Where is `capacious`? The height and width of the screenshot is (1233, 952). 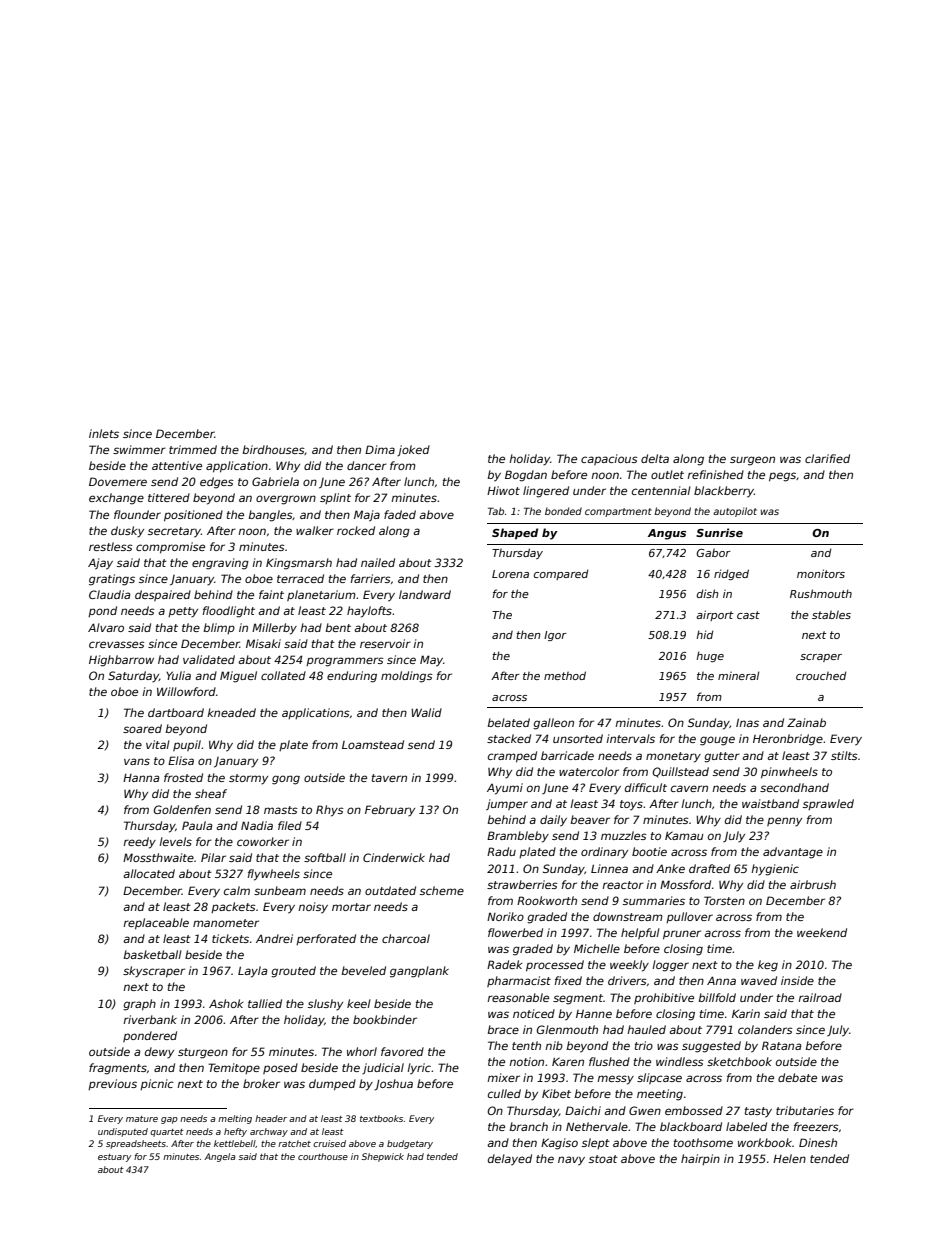 capacious is located at coordinates (609, 459).
